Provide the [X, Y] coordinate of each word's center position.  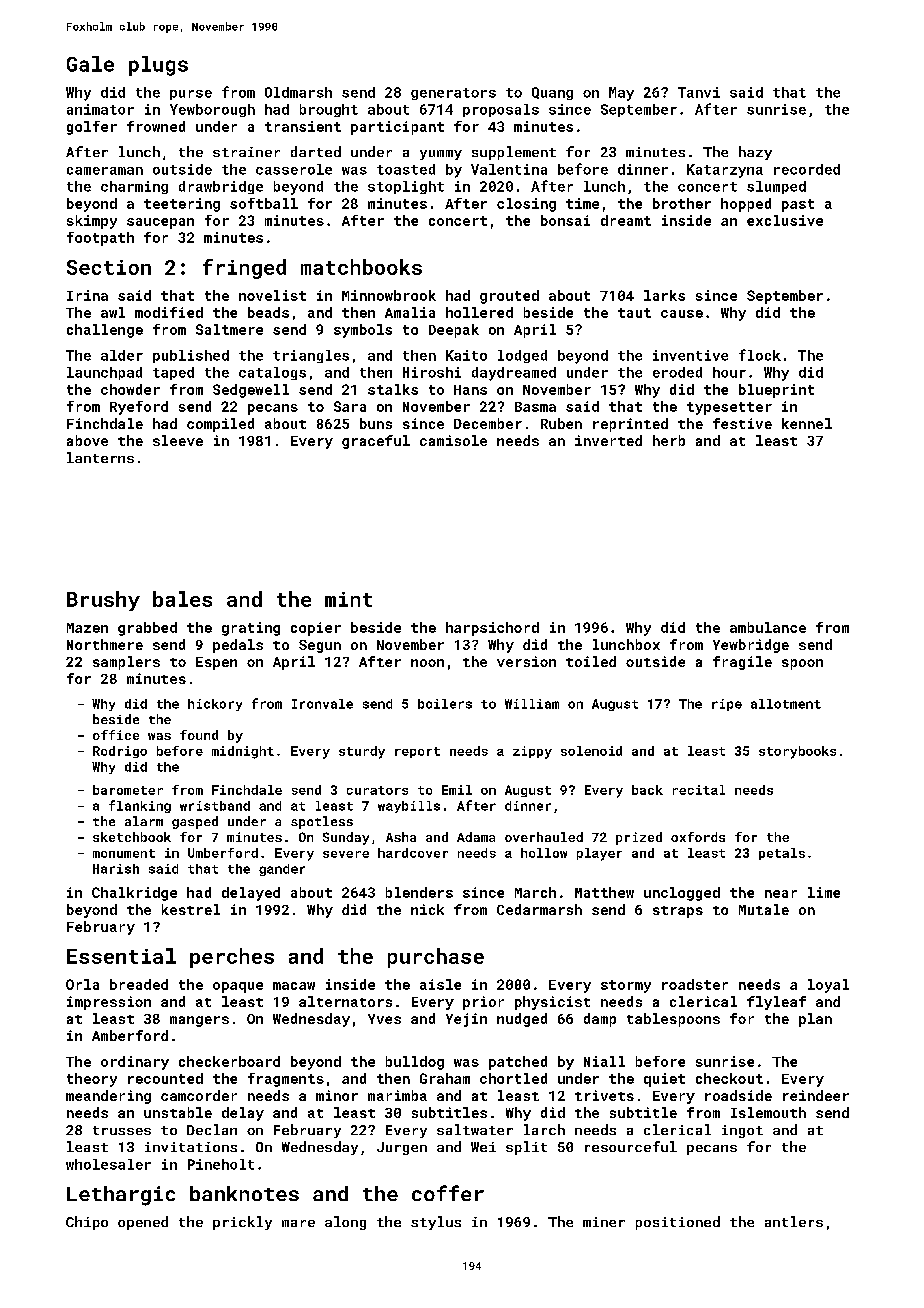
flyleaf [776, 1003]
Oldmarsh [298, 92]
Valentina [509, 169]
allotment [786, 704]
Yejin [466, 1020]
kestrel [191, 909]
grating [251, 629]
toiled [591, 661]
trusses [122, 1130]
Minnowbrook [389, 295]
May [621, 94]
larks [664, 295]
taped [173, 373]
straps [678, 912]
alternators [345, 1001]
